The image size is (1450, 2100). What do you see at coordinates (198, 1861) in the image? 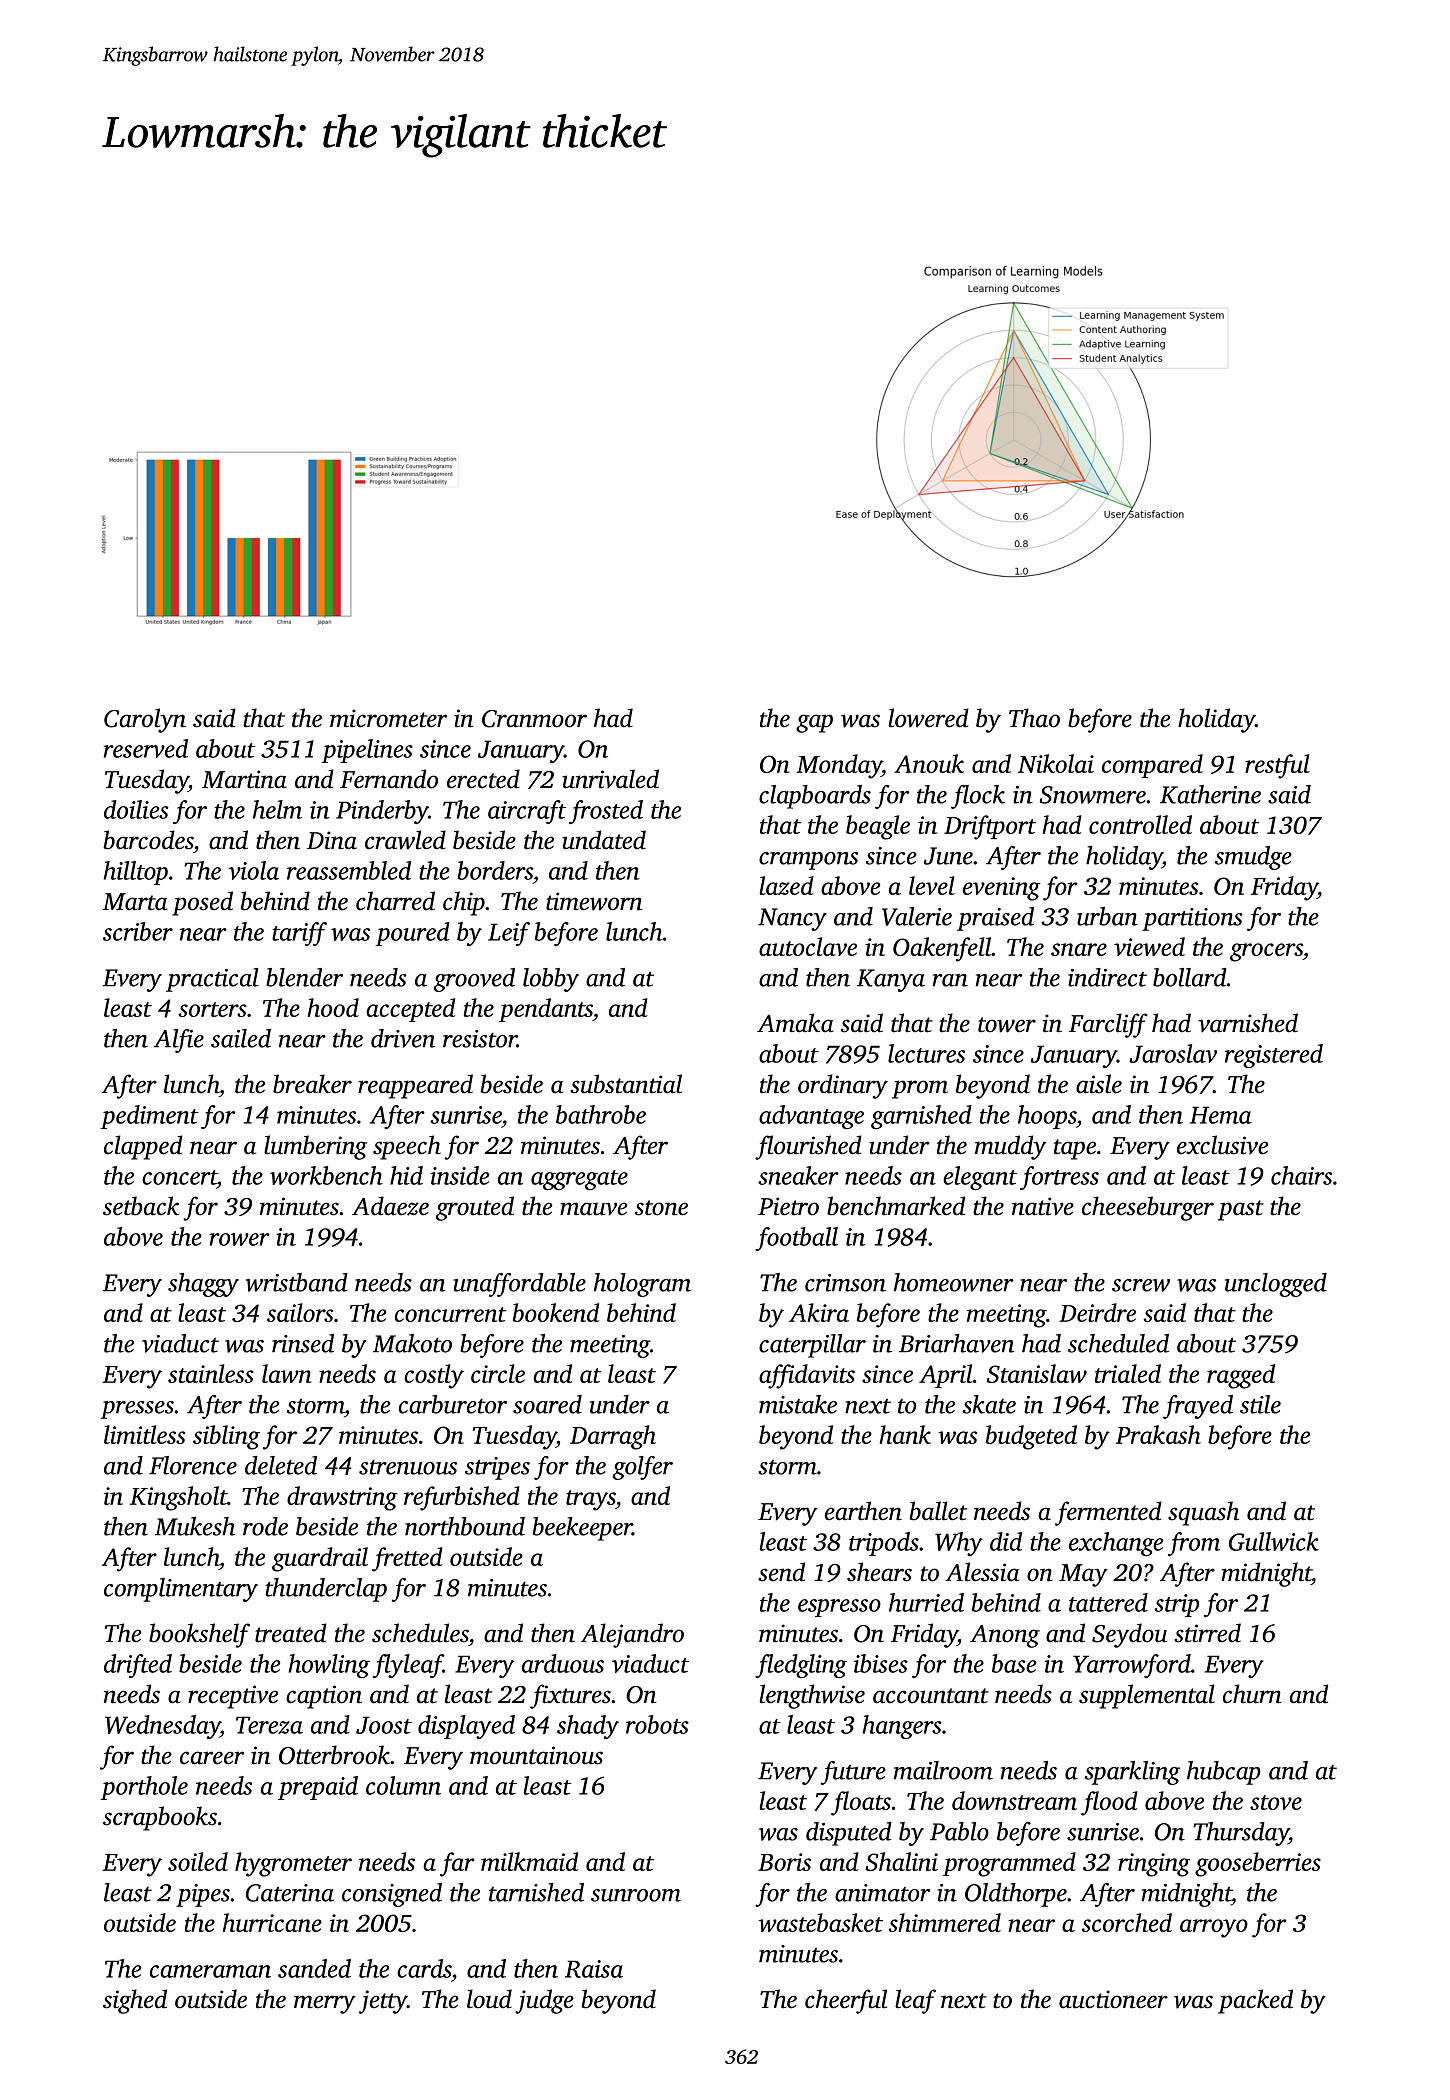
I see `soiled` at bounding box center [198, 1861].
